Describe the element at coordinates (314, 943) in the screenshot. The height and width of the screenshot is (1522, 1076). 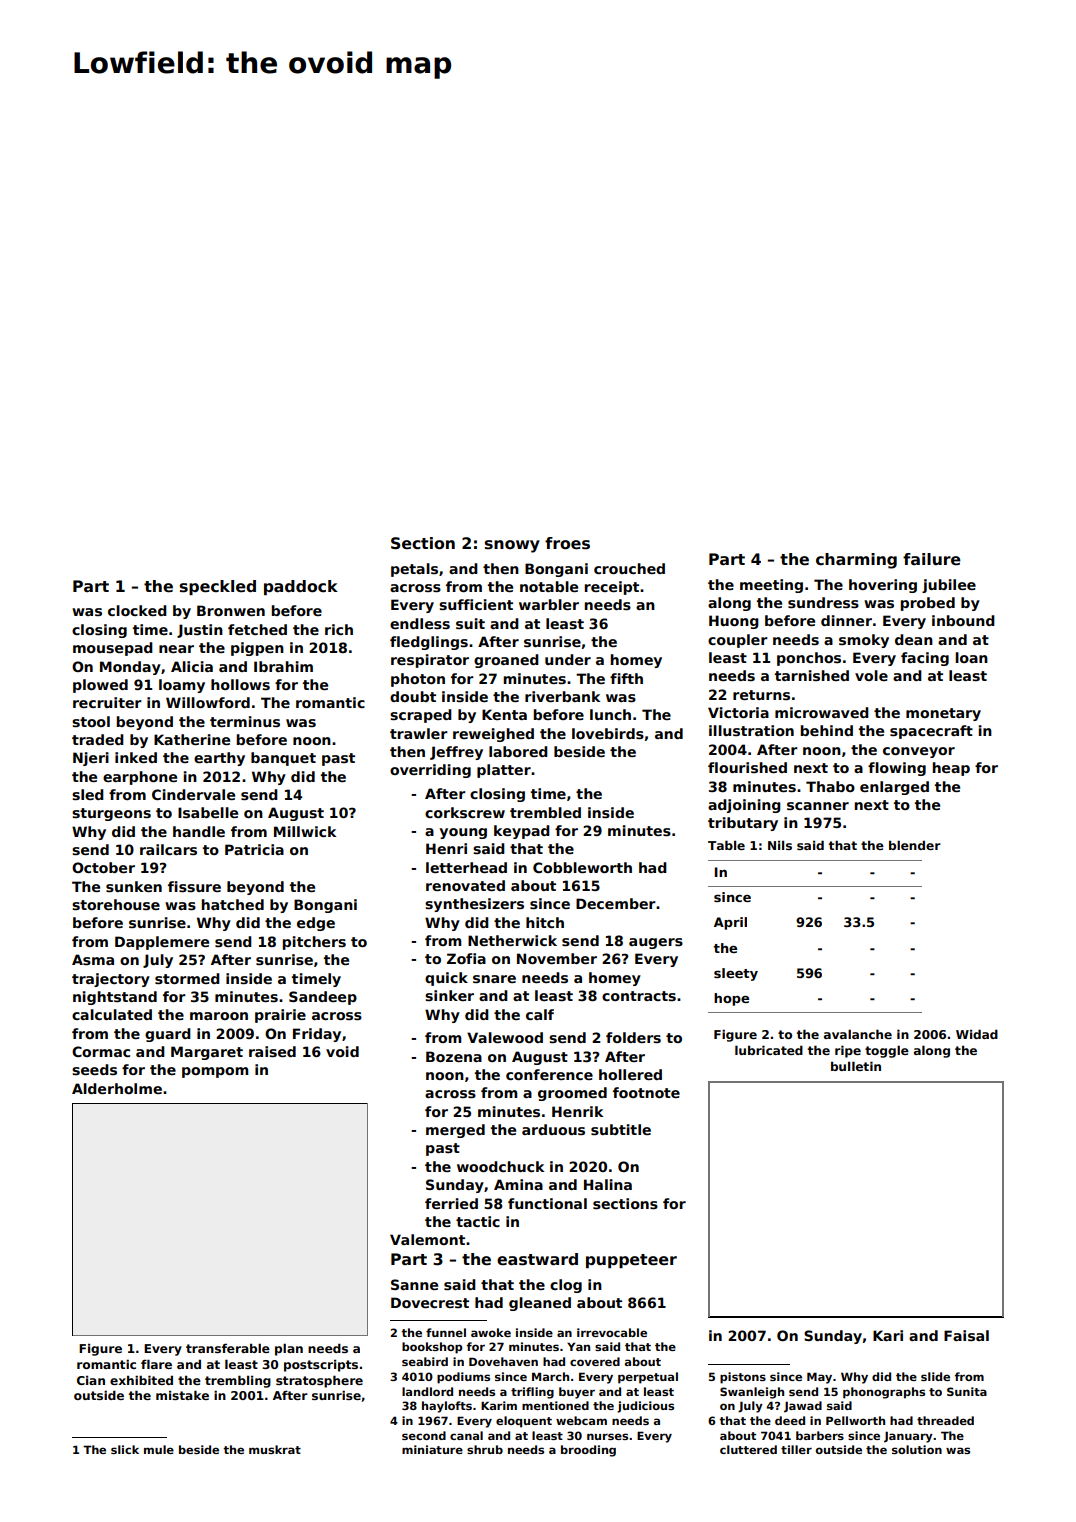
I see `pitchers` at that location.
